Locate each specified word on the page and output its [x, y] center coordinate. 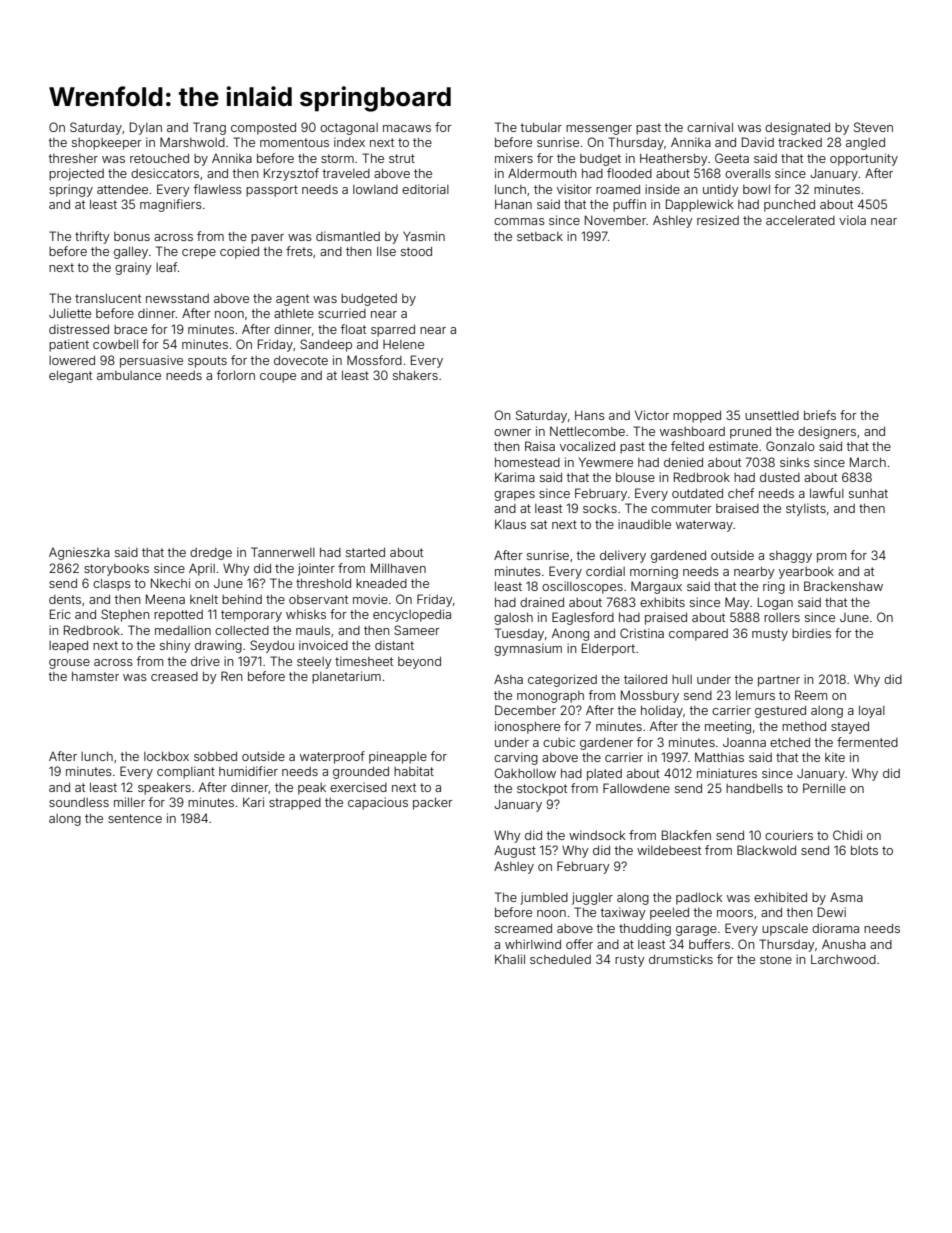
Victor [652, 415]
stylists [806, 509]
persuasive [151, 361]
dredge [211, 554]
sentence [135, 818]
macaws [407, 128]
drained [542, 602]
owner [512, 432]
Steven [873, 127]
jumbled [544, 898]
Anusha [844, 944]
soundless [79, 802]
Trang [209, 128]
